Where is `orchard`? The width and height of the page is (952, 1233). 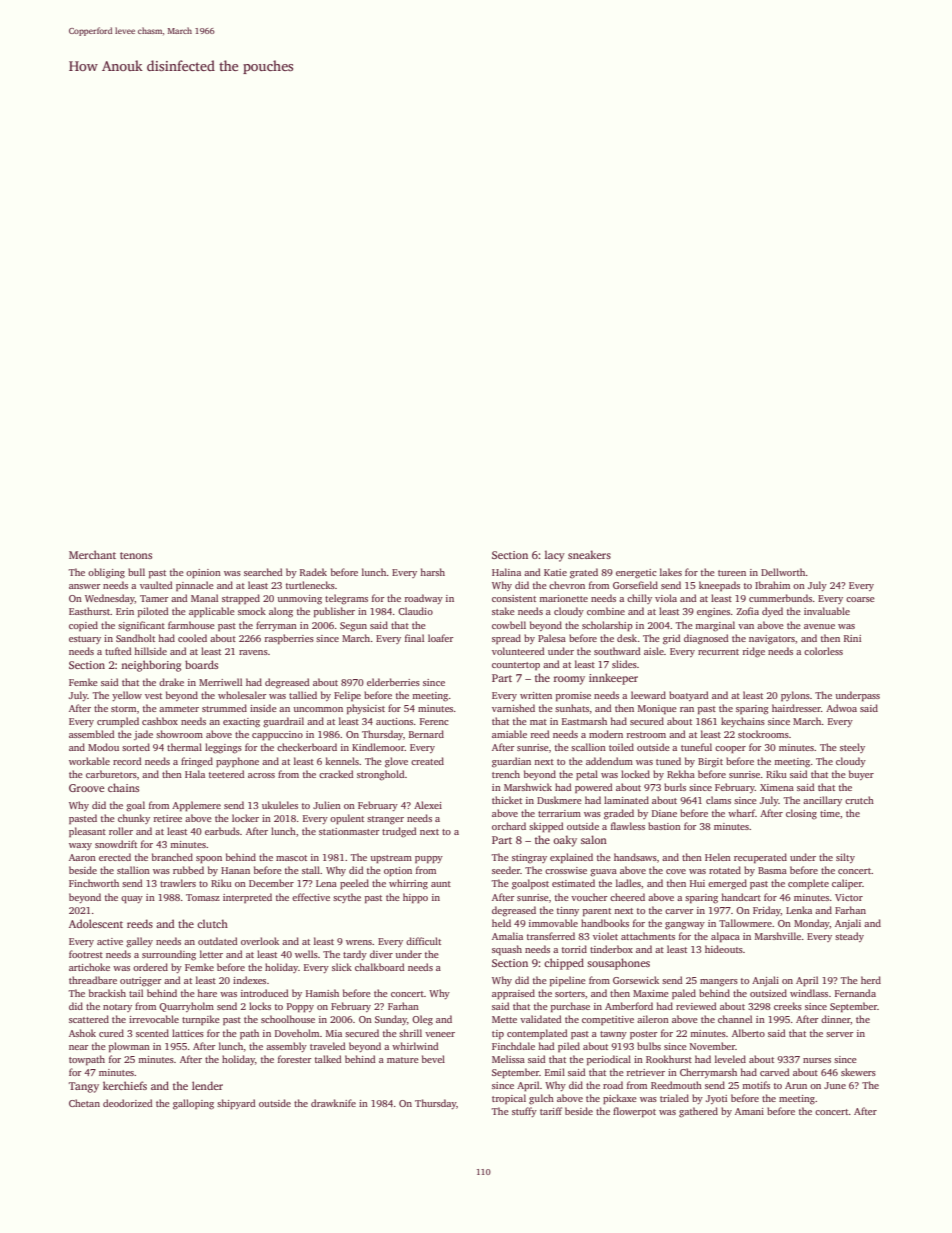 orchard is located at coordinates (509, 826).
